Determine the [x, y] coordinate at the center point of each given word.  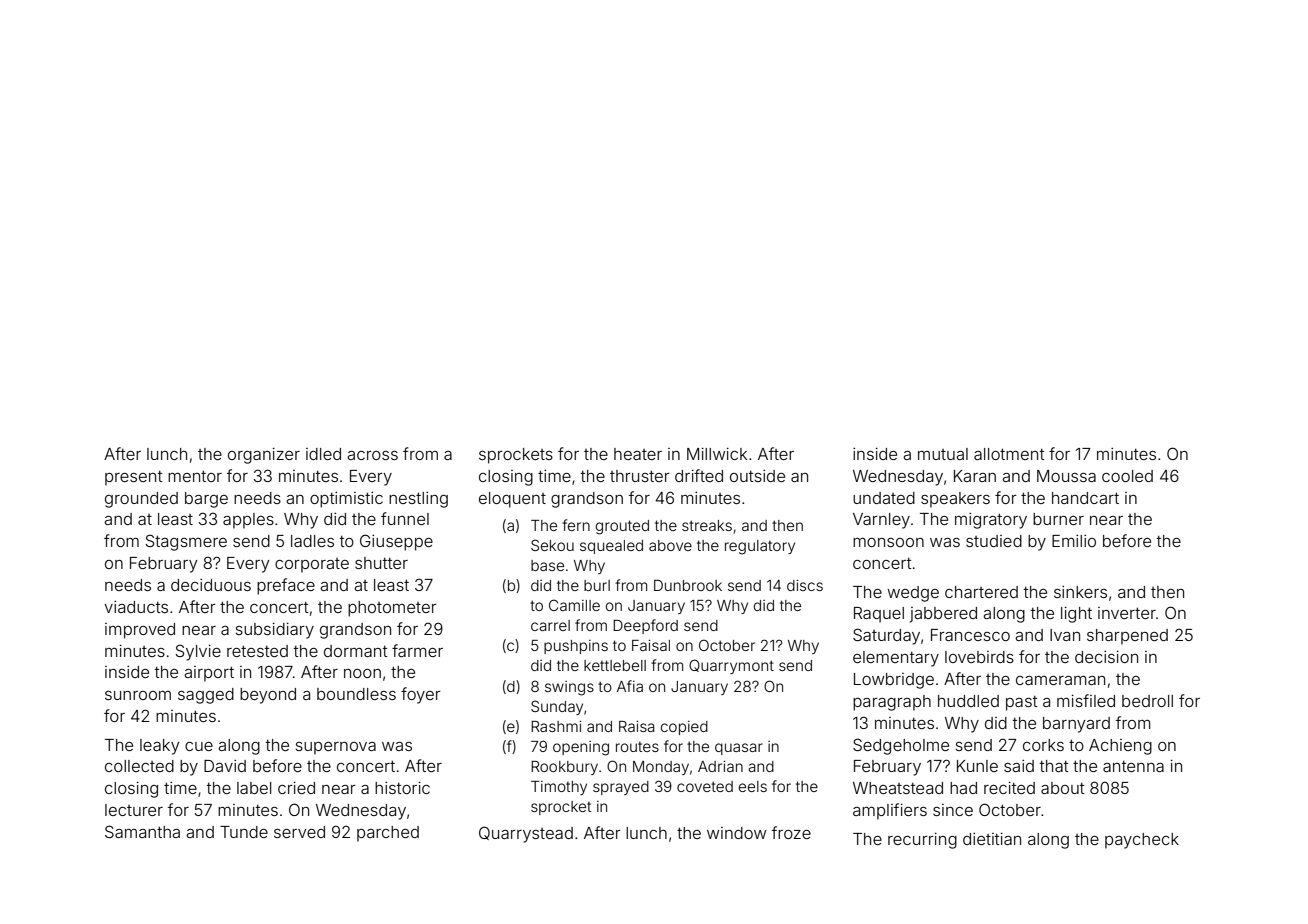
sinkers [1080, 592]
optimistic [346, 500]
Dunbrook [688, 585]
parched [388, 834]
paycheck [1142, 841]
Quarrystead [526, 834]
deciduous [211, 585]
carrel [550, 625]
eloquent [512, 500]
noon [362, 673]
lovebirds [979, 657]
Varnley [881, 521]
